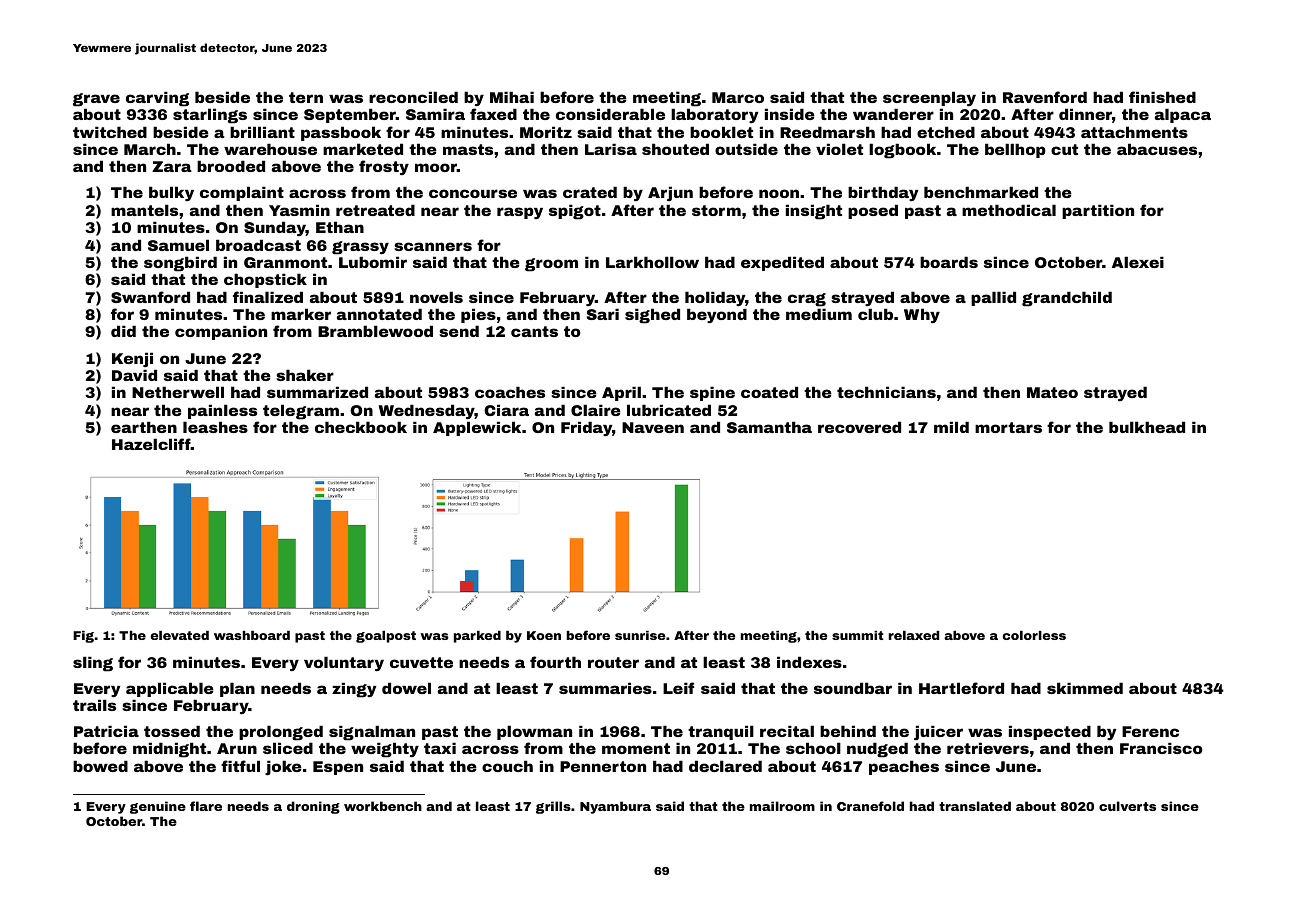 This image has width=1308, height=924. What do you see at coordinates (386, 637) in the image?
I see `goalpost` at bounding box center [386, 637].
